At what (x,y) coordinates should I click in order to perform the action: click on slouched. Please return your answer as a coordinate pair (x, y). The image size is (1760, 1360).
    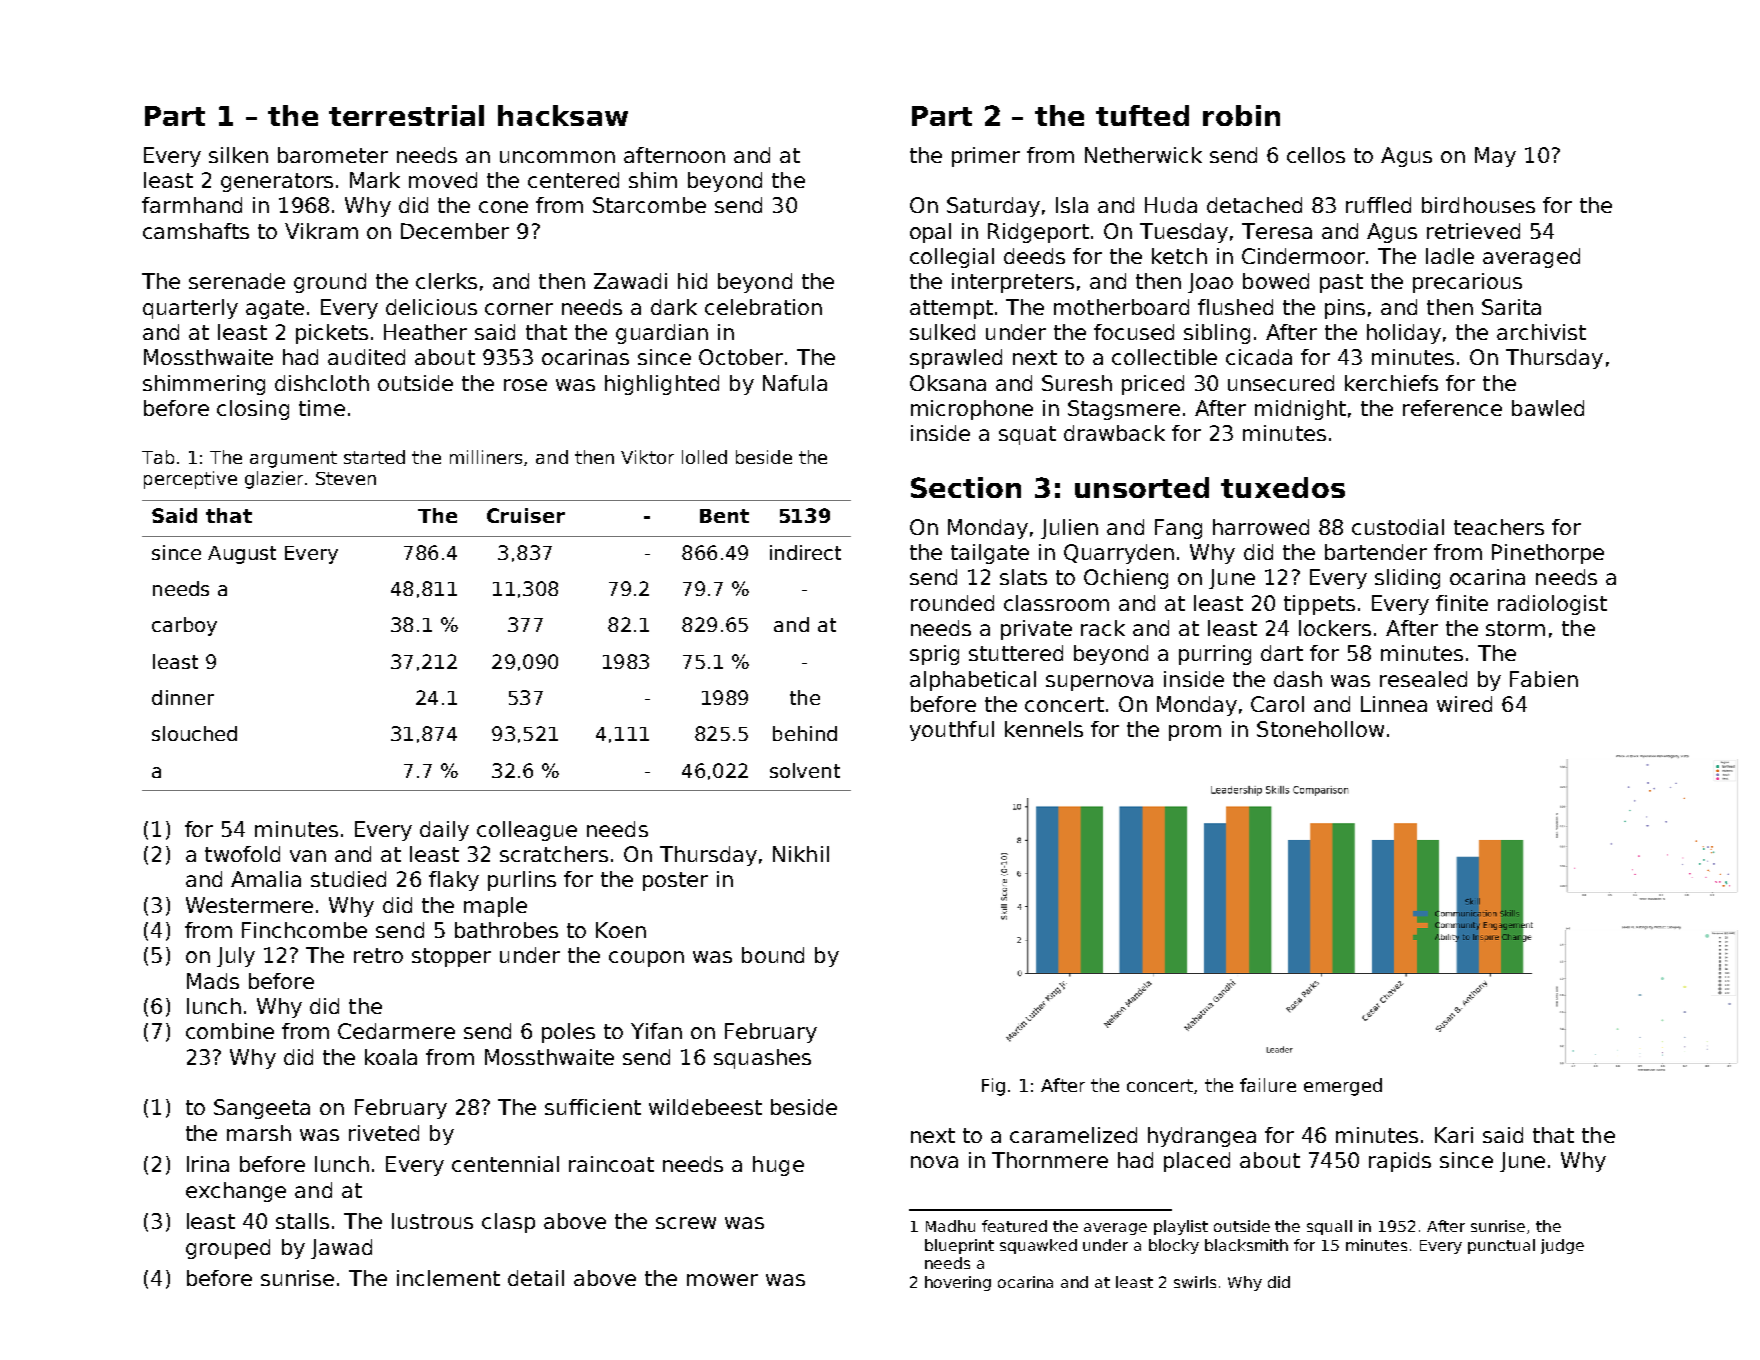
    Looking at the image, I should click on (194, 733).
